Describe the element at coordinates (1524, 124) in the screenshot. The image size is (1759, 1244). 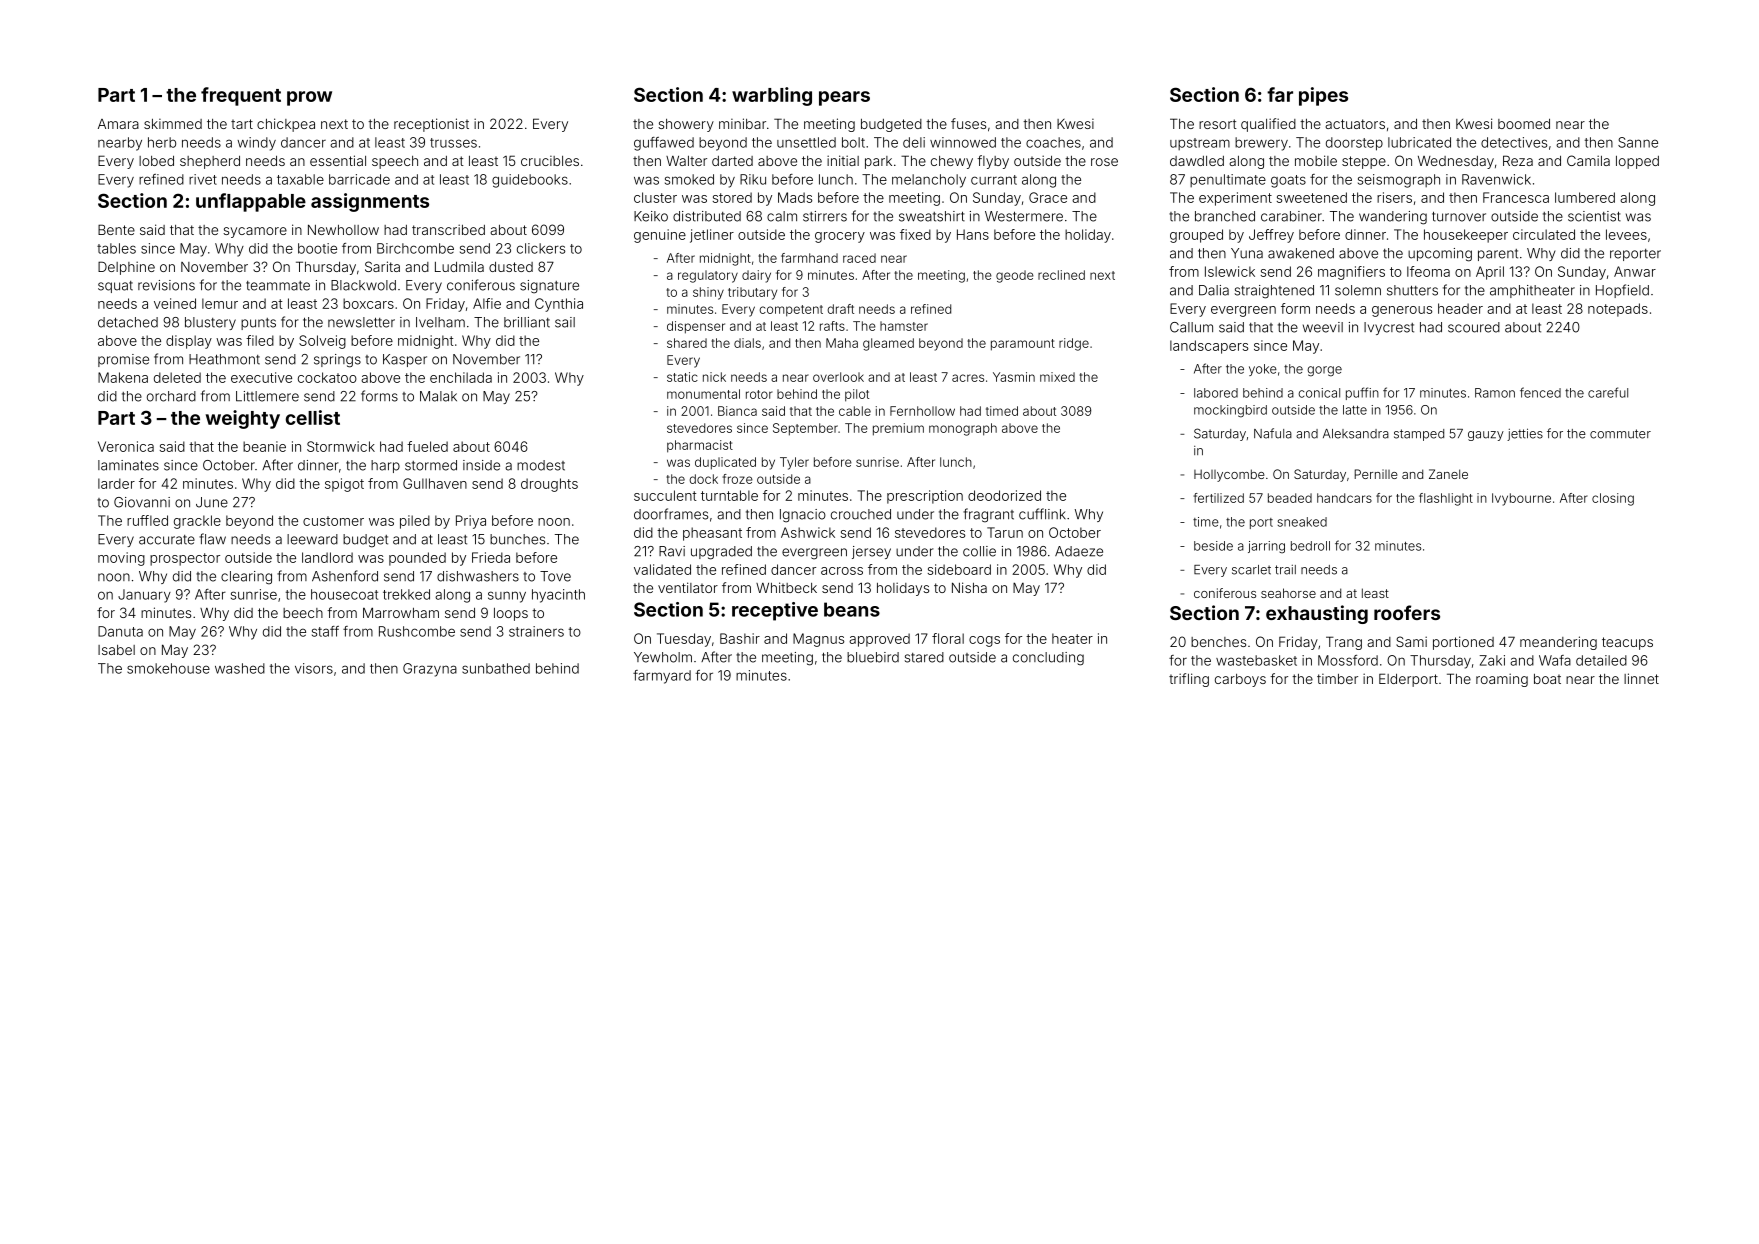
I see `boomed` at that location.
